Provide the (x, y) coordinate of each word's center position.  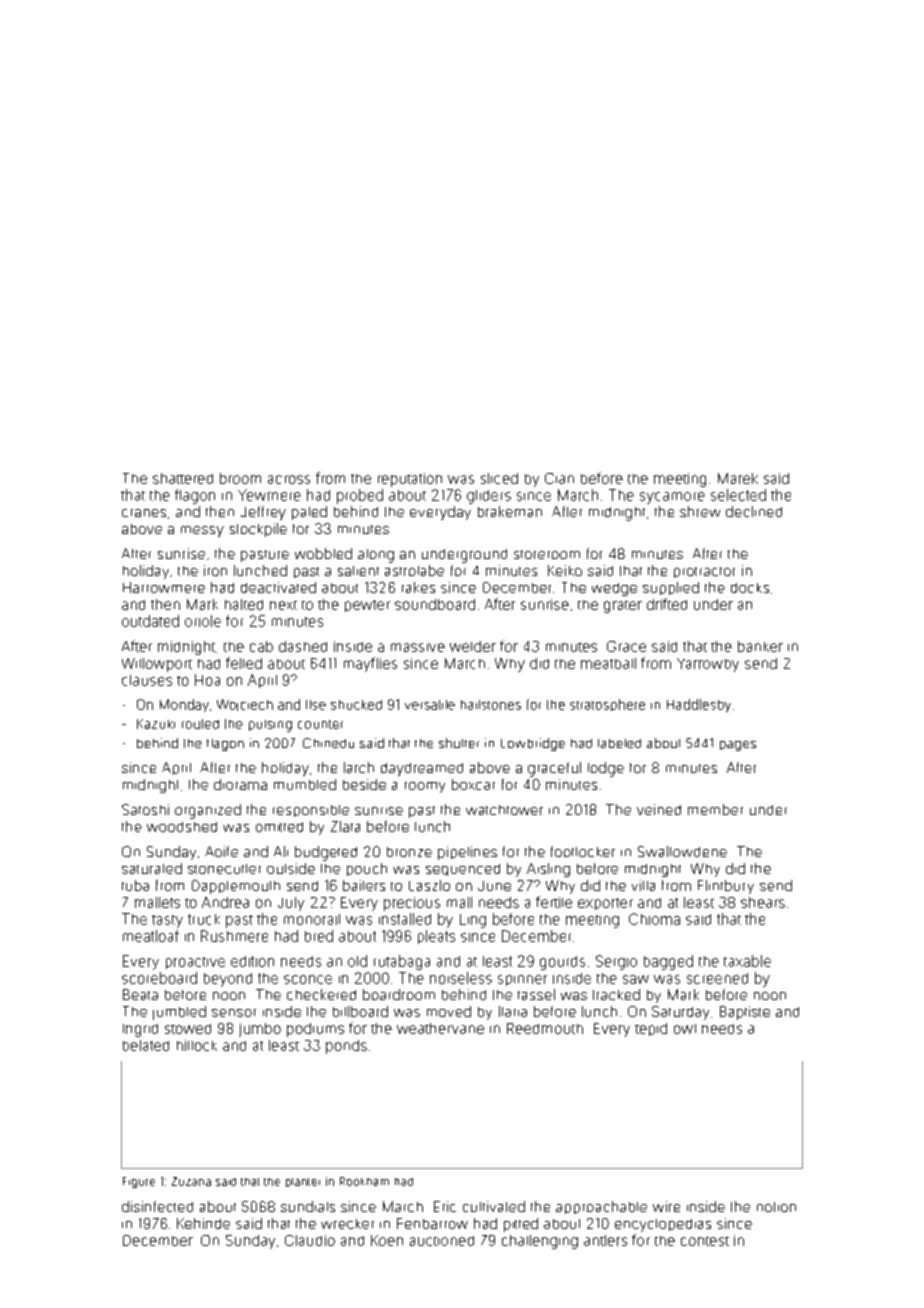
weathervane (440, 1028)
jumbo (260, 1030)
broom (240, 478)
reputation (410, 480)
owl (685, 1029)
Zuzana (191, 1181)
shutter (459, 743)
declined (754, 511)
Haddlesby (699, 705)
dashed (303, 646)
